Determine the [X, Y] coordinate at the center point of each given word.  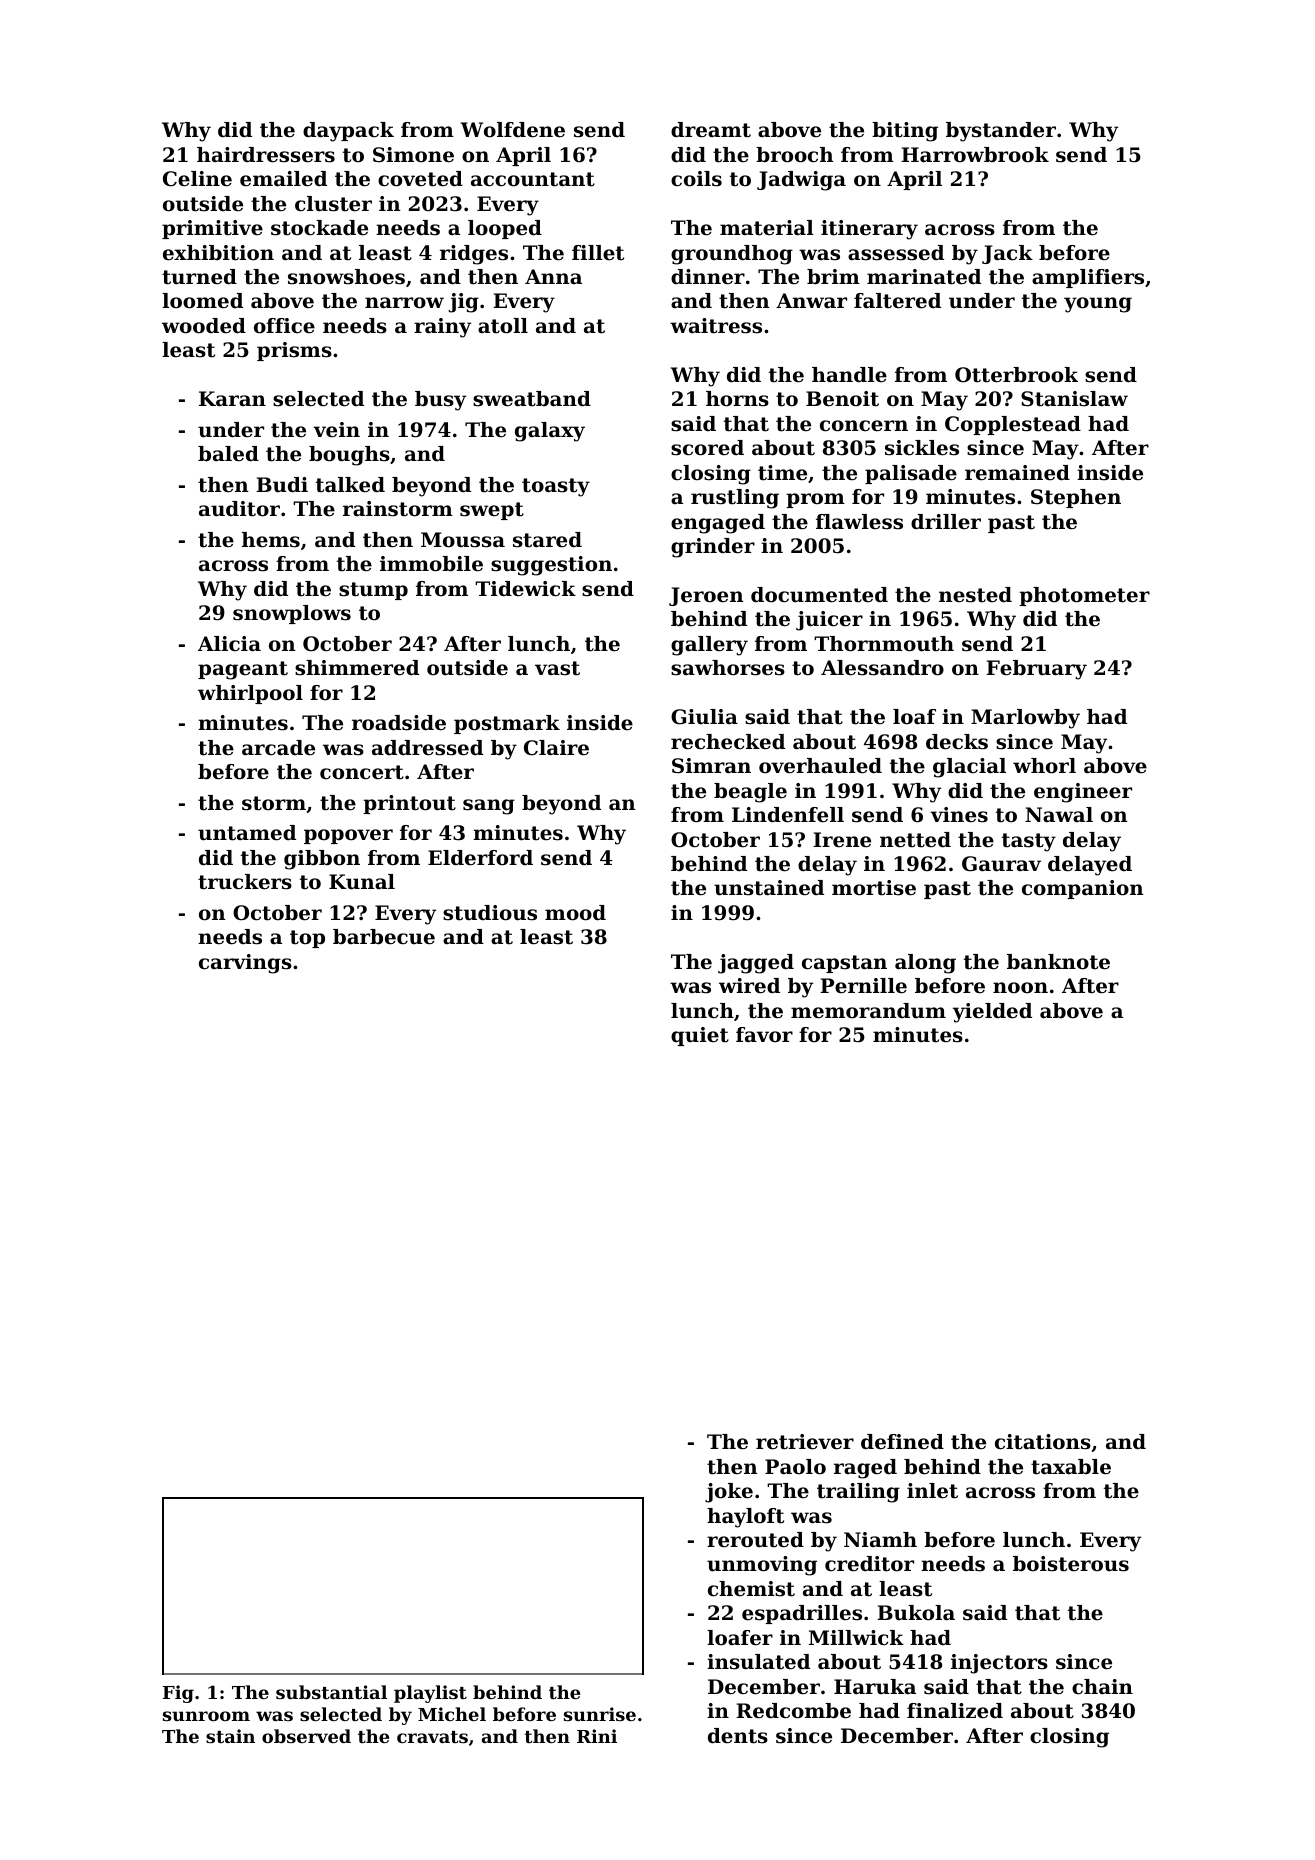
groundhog [732, 255]
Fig [178, 1694]
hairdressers [266, 155]
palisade [911, 474]
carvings [245, 964]
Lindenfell [788, 815]
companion [1083, 889]
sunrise [600, 1714]
